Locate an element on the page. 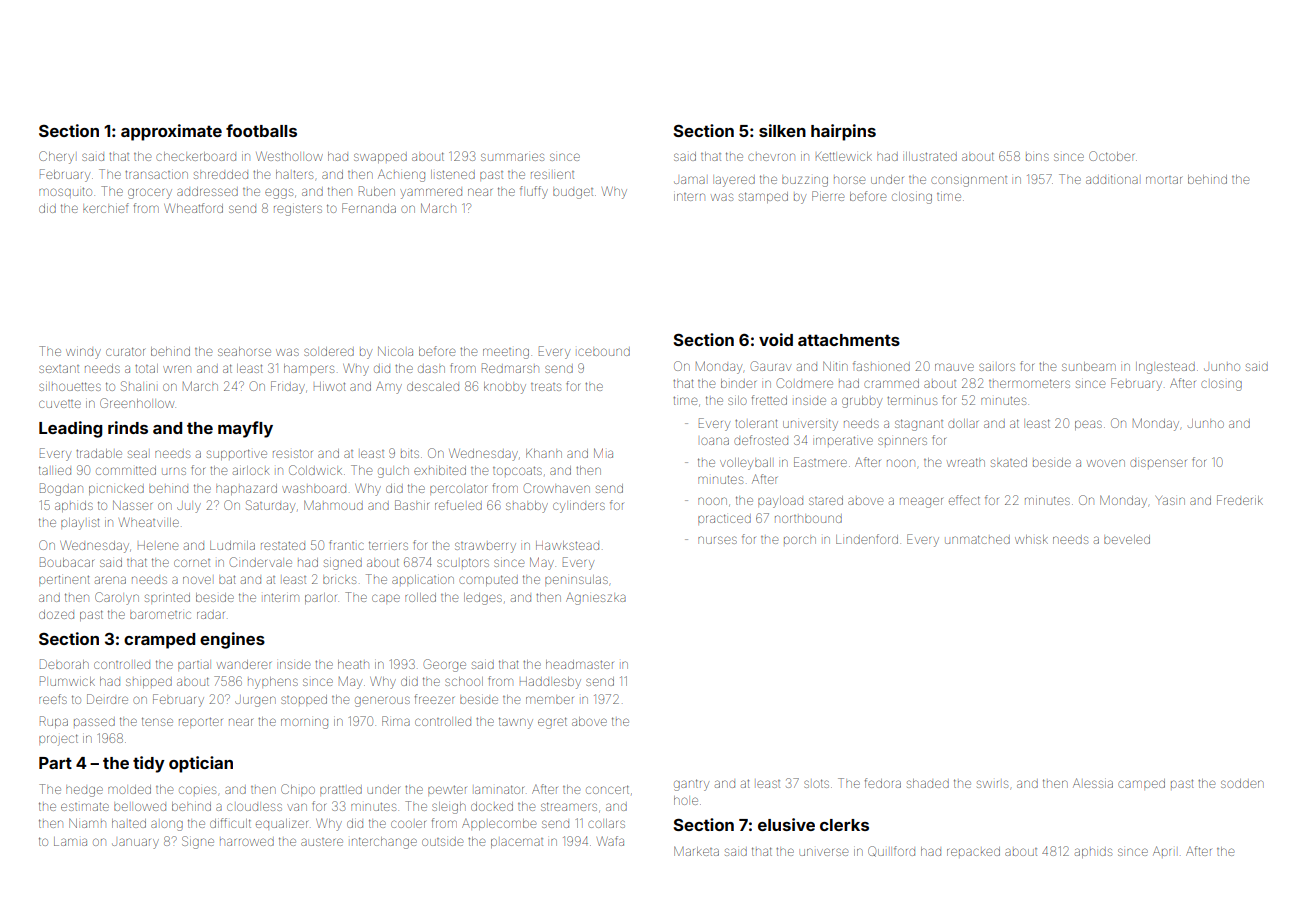  Agnieszka is located at coordinates (596, 599).
